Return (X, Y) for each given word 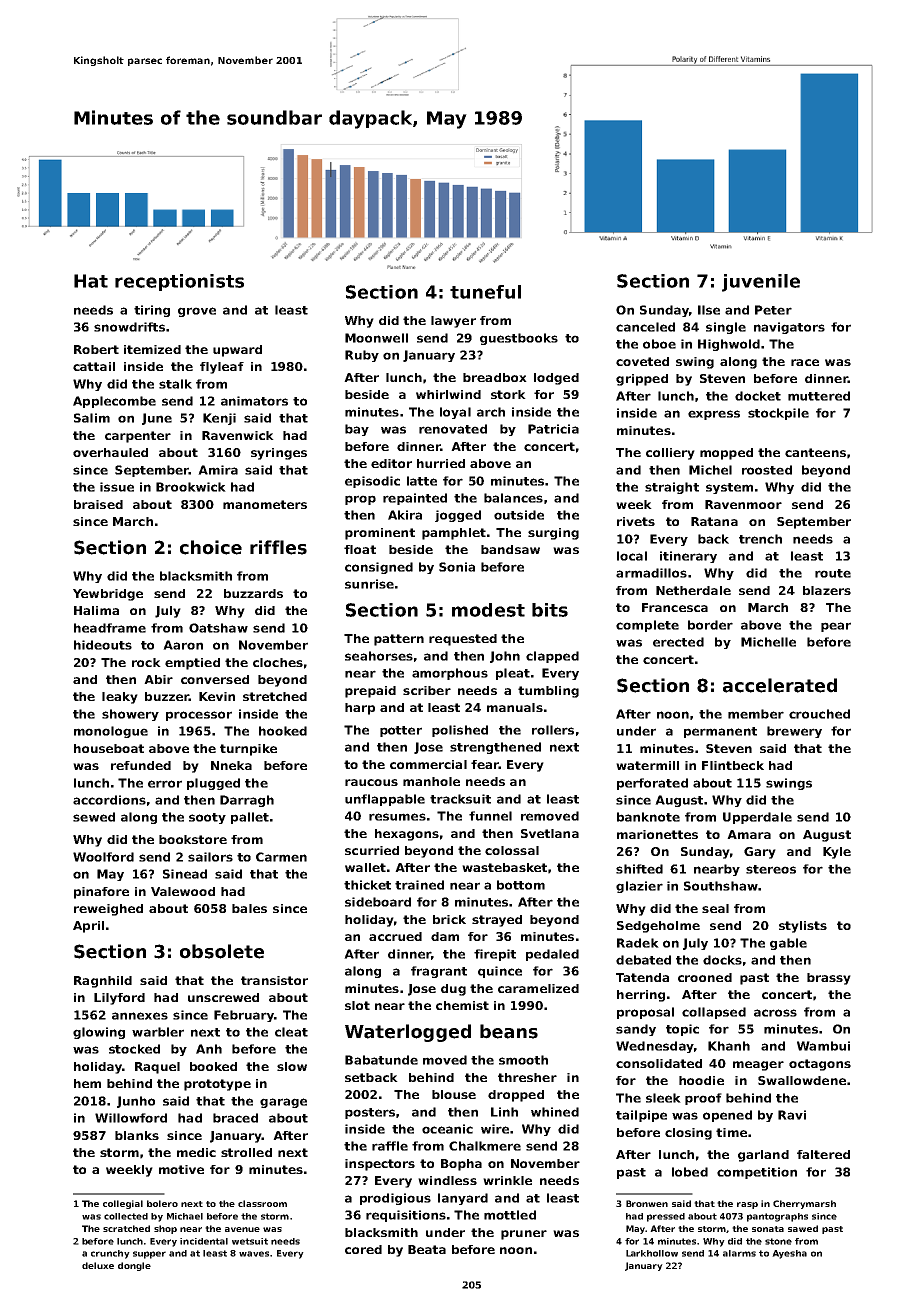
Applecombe (114, 402)
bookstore (193, 839)
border (710, 625)
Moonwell (376, 338)
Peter (773, 310)
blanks (137, 1135)
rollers (553, 730)
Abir (158, 679)
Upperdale (757, 818)
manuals (515, 707)
